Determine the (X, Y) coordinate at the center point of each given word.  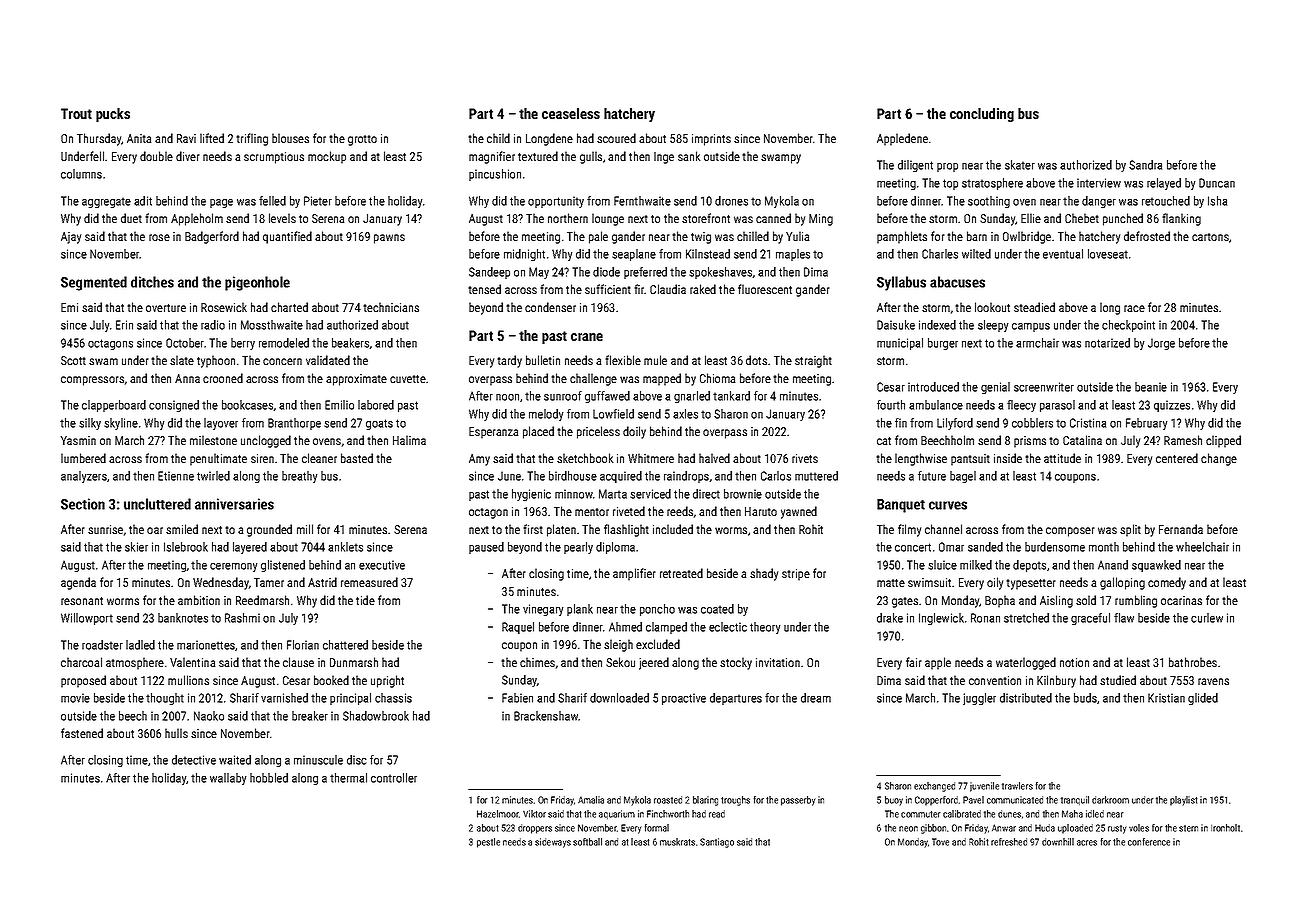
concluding (982, 115)
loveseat (1108, 254)
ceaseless (571, 113)
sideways (553, 843)
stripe (796, 575)
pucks (113, 115)
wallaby (228, 779)
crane (587, 337)
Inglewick (941, 619)
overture (166, 308)
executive (382, 565)
